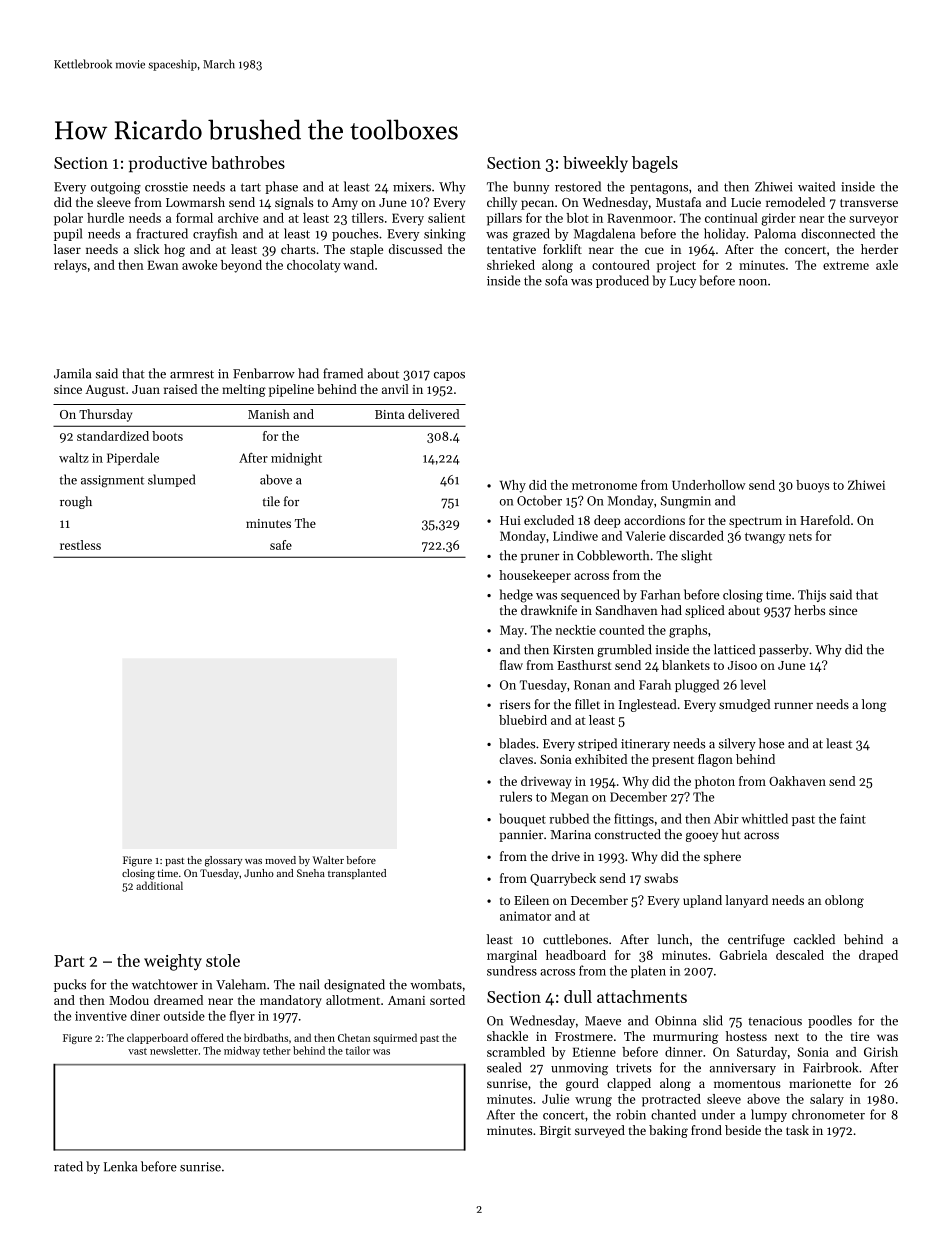 This screenshot has width=952, height=1233. Describe the element at coordinates (570, 834) in the screenshot. I see `Marina` at that location.
